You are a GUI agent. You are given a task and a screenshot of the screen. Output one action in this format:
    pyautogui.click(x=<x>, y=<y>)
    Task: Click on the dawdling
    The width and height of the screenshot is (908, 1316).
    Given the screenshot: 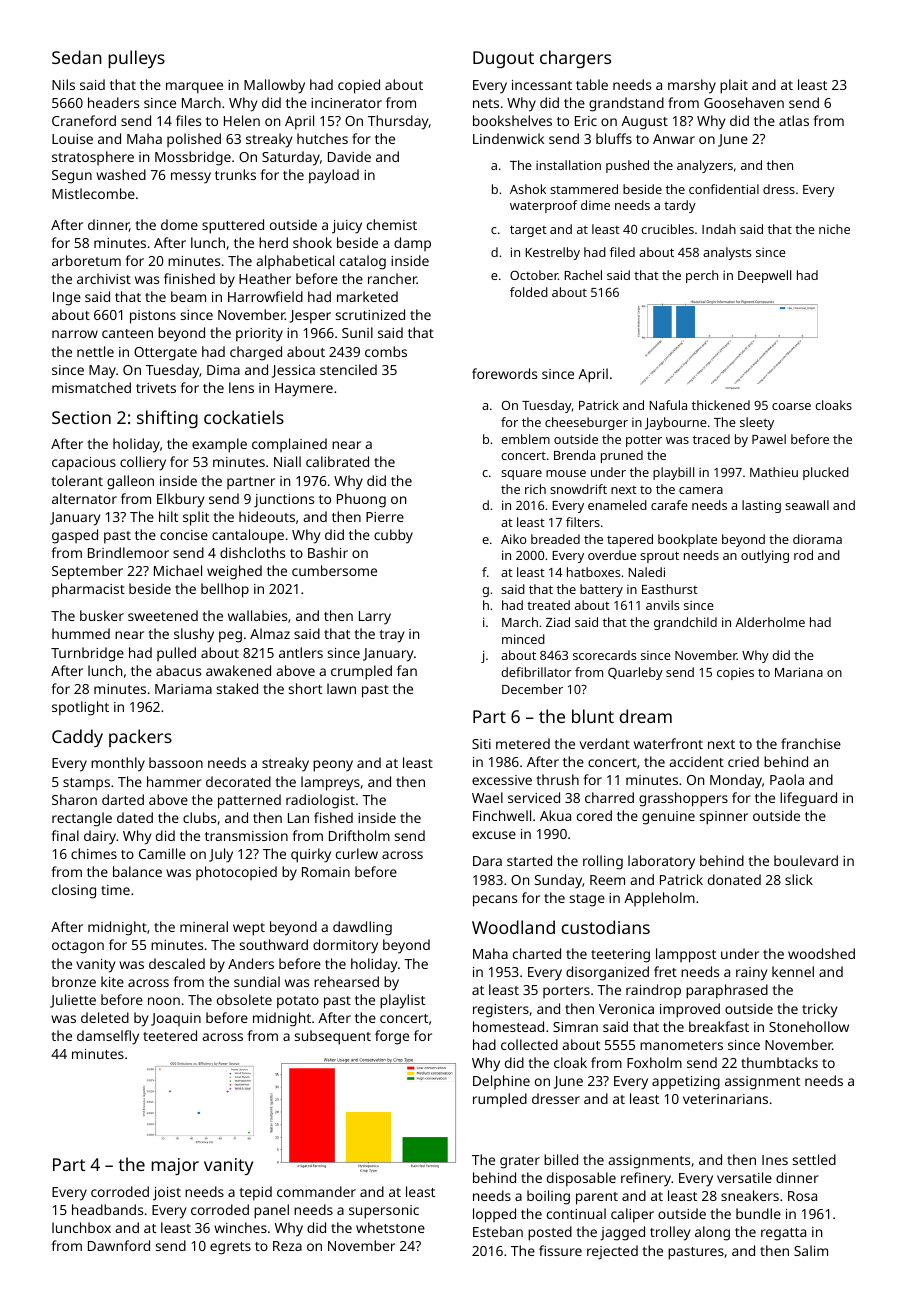 What is the action you would take?
    pyautogui.click(x=362, y=928)
